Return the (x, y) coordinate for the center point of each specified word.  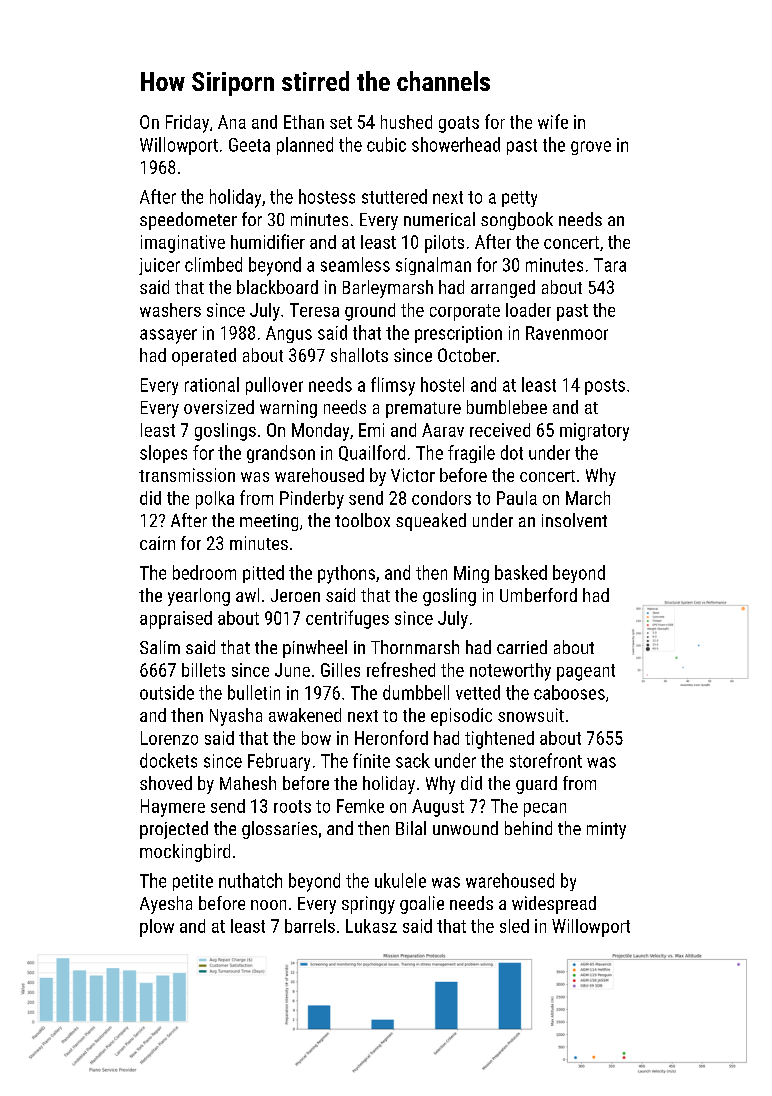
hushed (406, 122)
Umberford (538, 595)
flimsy (393, 386)
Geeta (249, 145)
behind (528, 828)
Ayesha (166, 905)
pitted (263, 574)
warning (288, 409)
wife (553, 121)
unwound (465, 828)
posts (605, 387)
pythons (346, 574)
